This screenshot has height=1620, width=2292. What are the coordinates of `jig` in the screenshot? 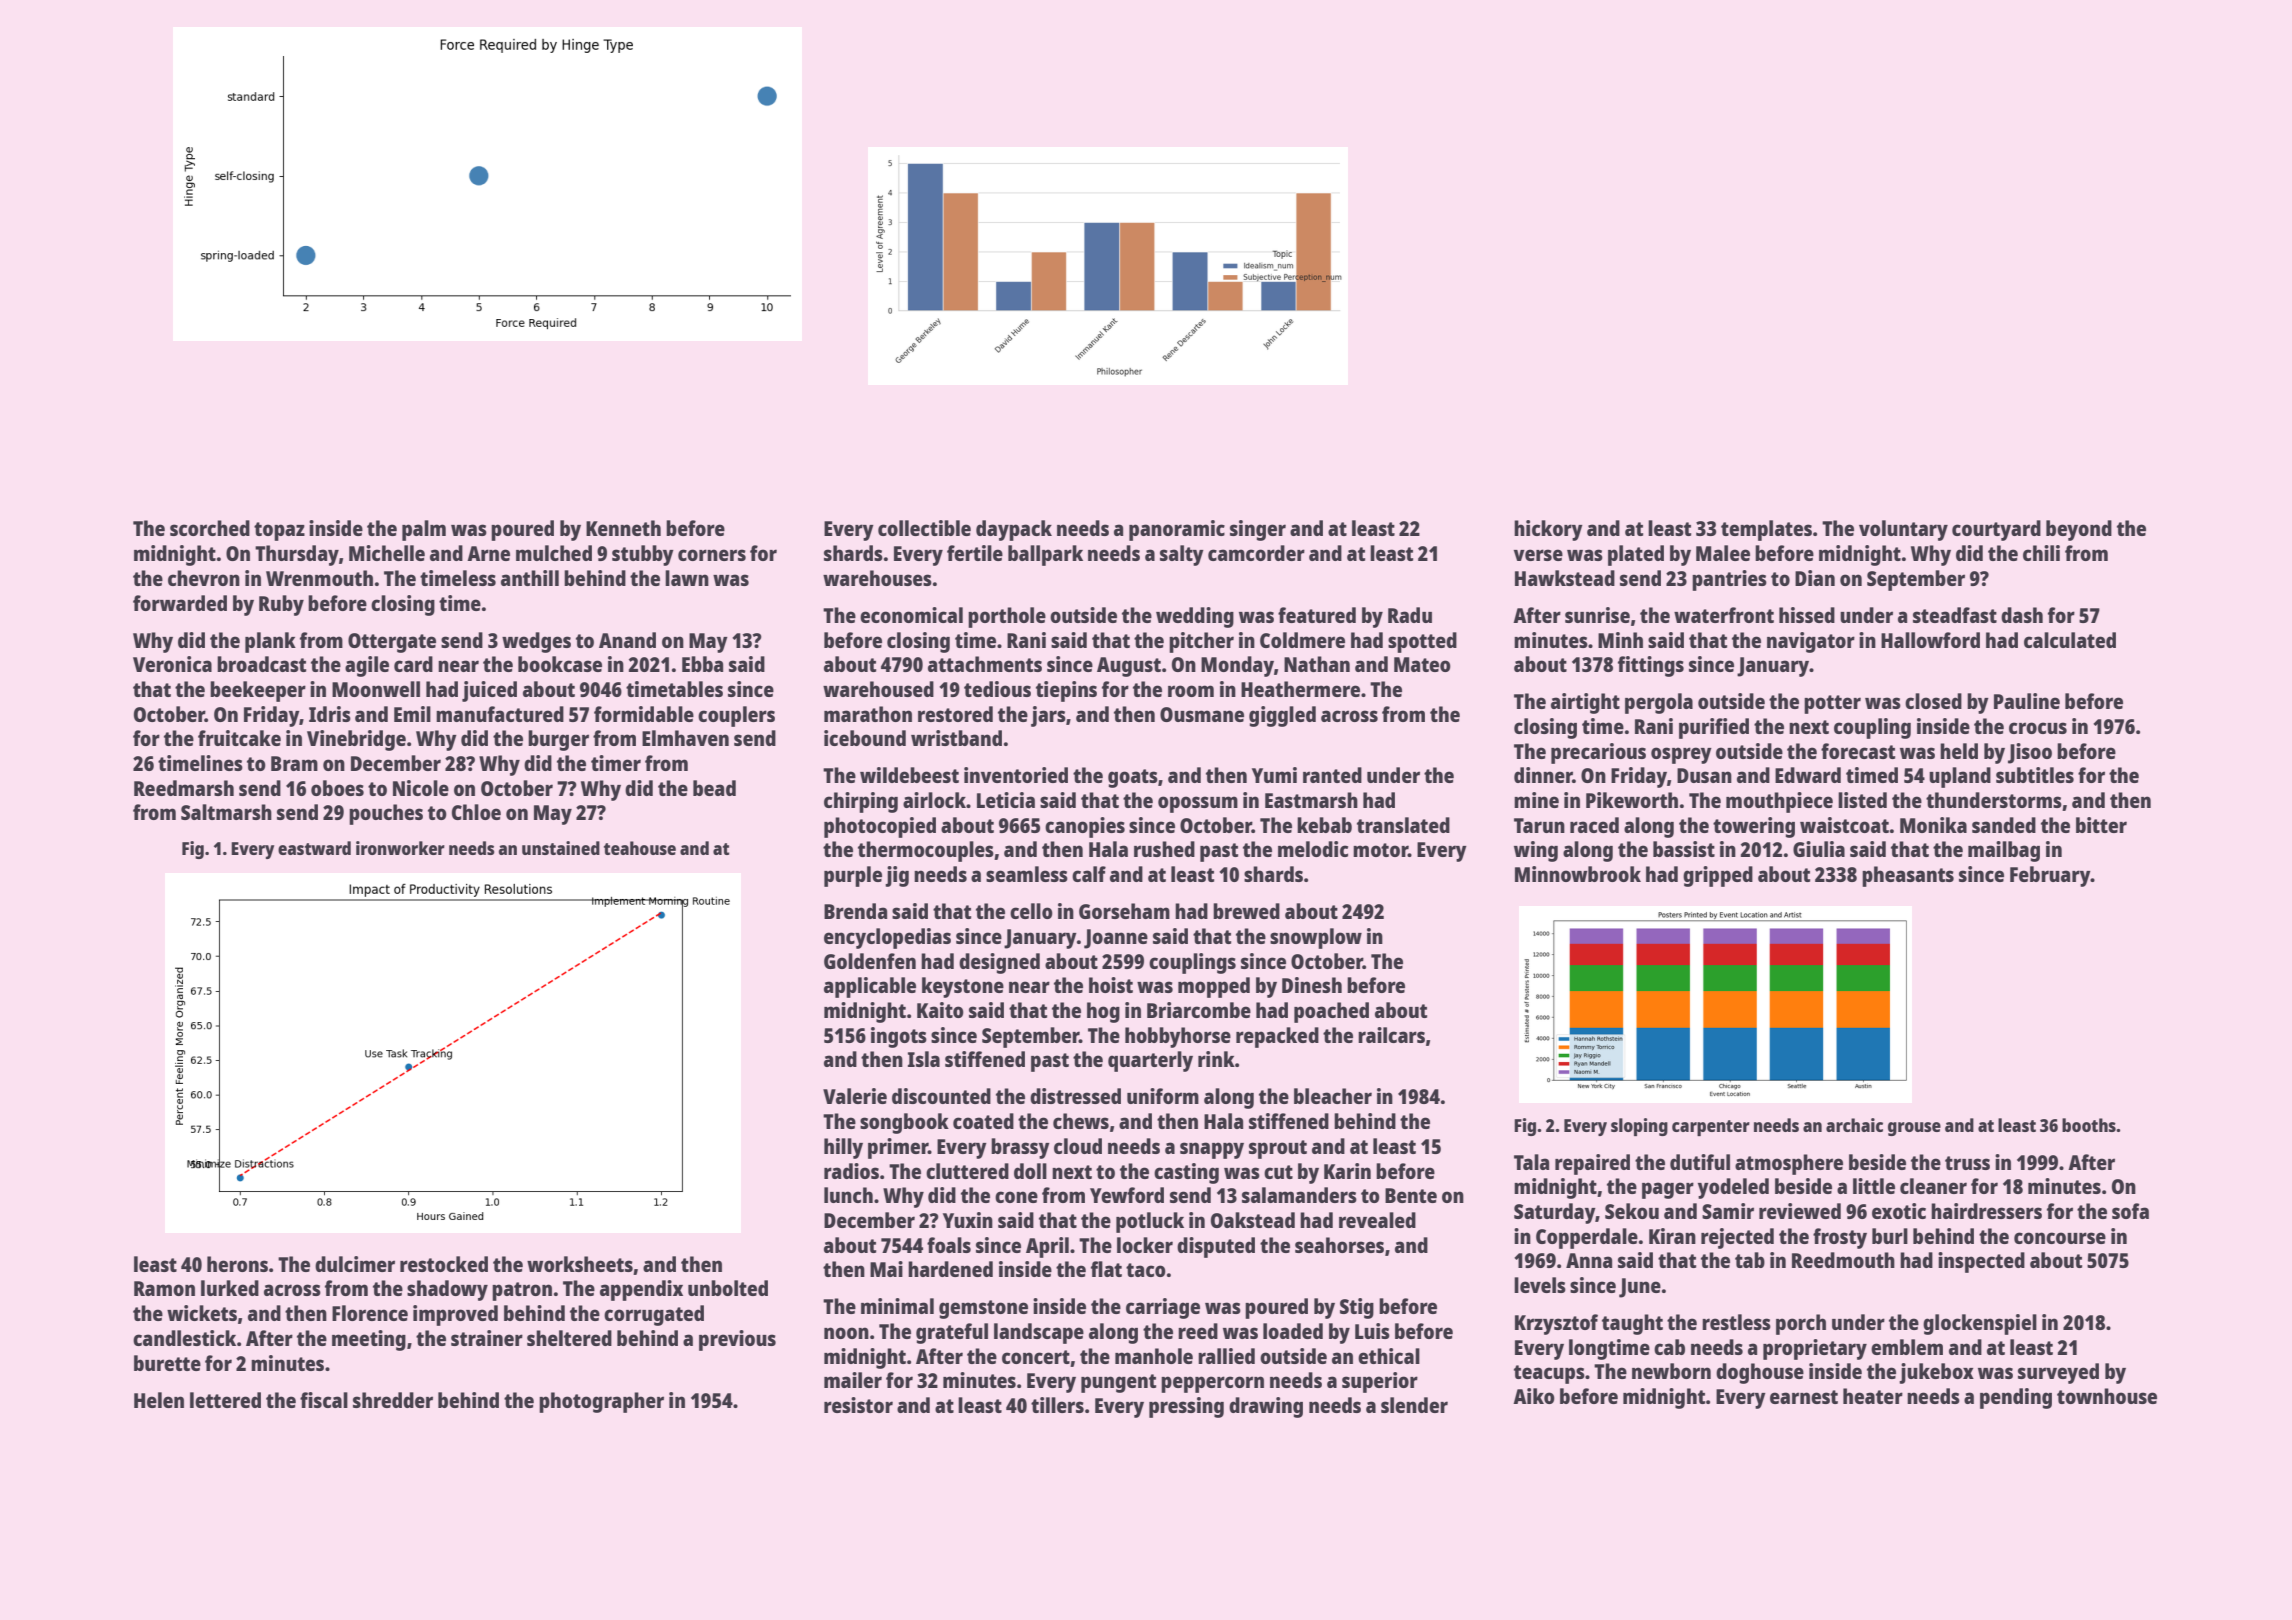 It's located at (897, 876).
